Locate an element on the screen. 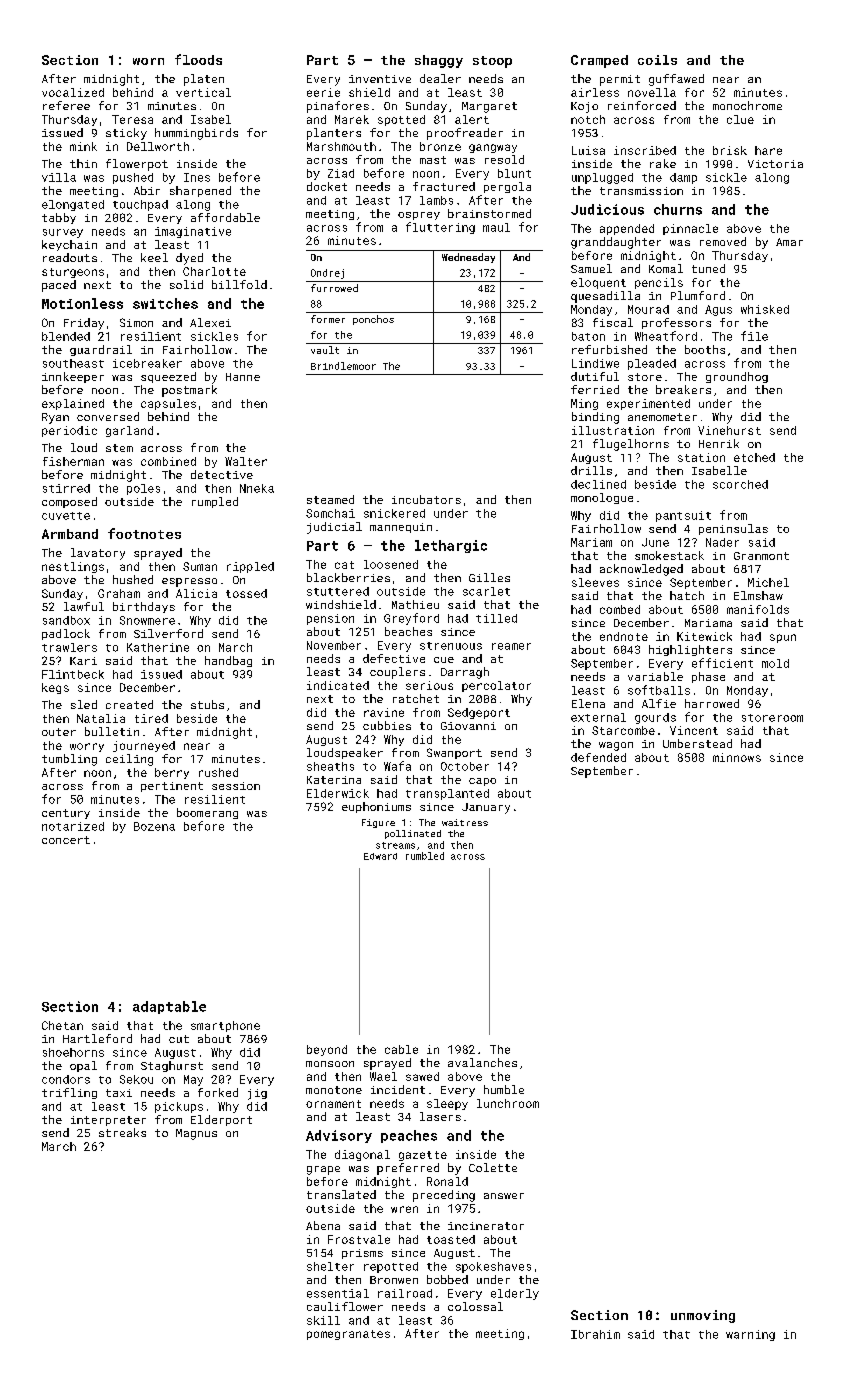 The image size is (849, 1400). keel is located at coordinates (154, 257).
